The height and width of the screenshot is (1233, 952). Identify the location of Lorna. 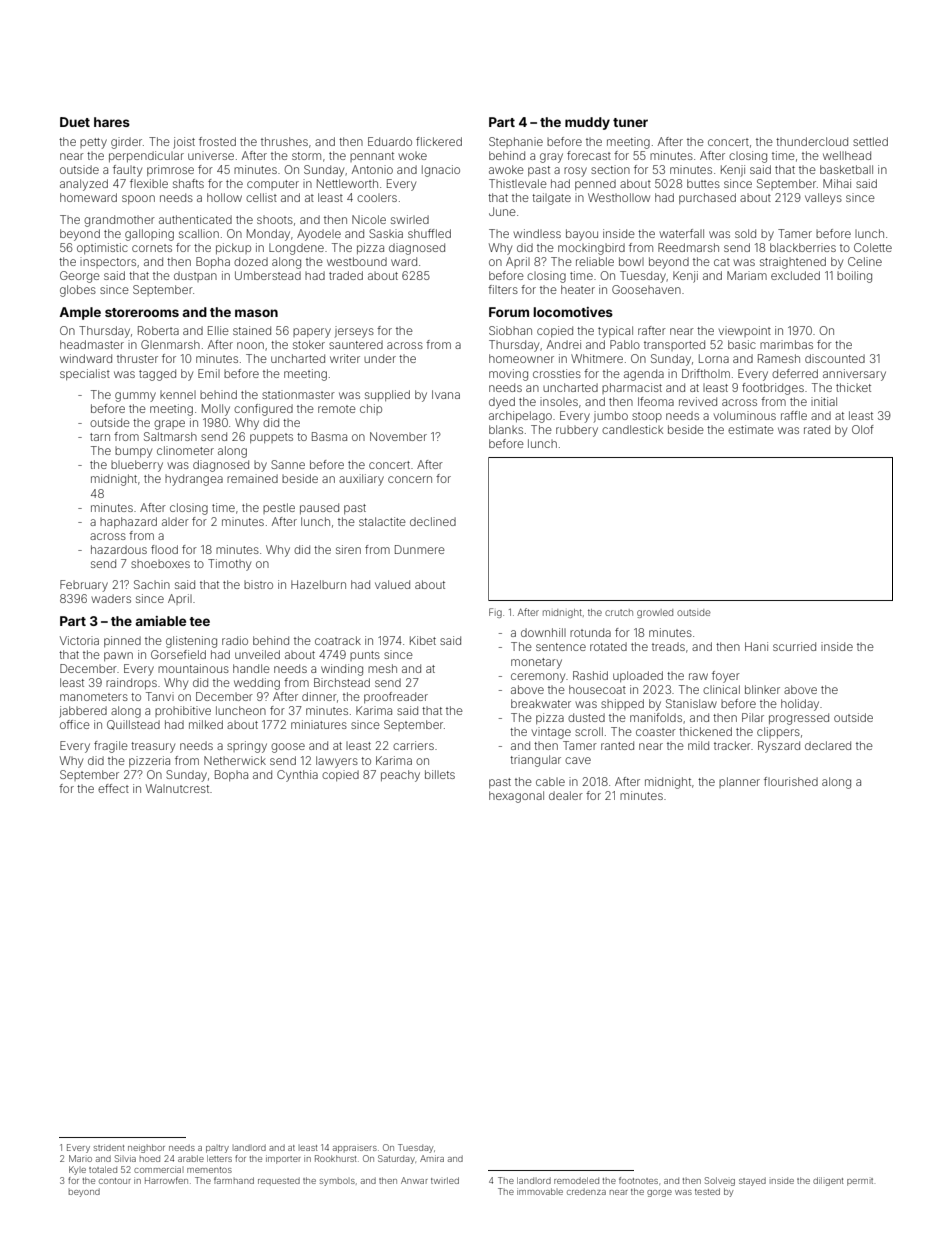
(714, 358).
